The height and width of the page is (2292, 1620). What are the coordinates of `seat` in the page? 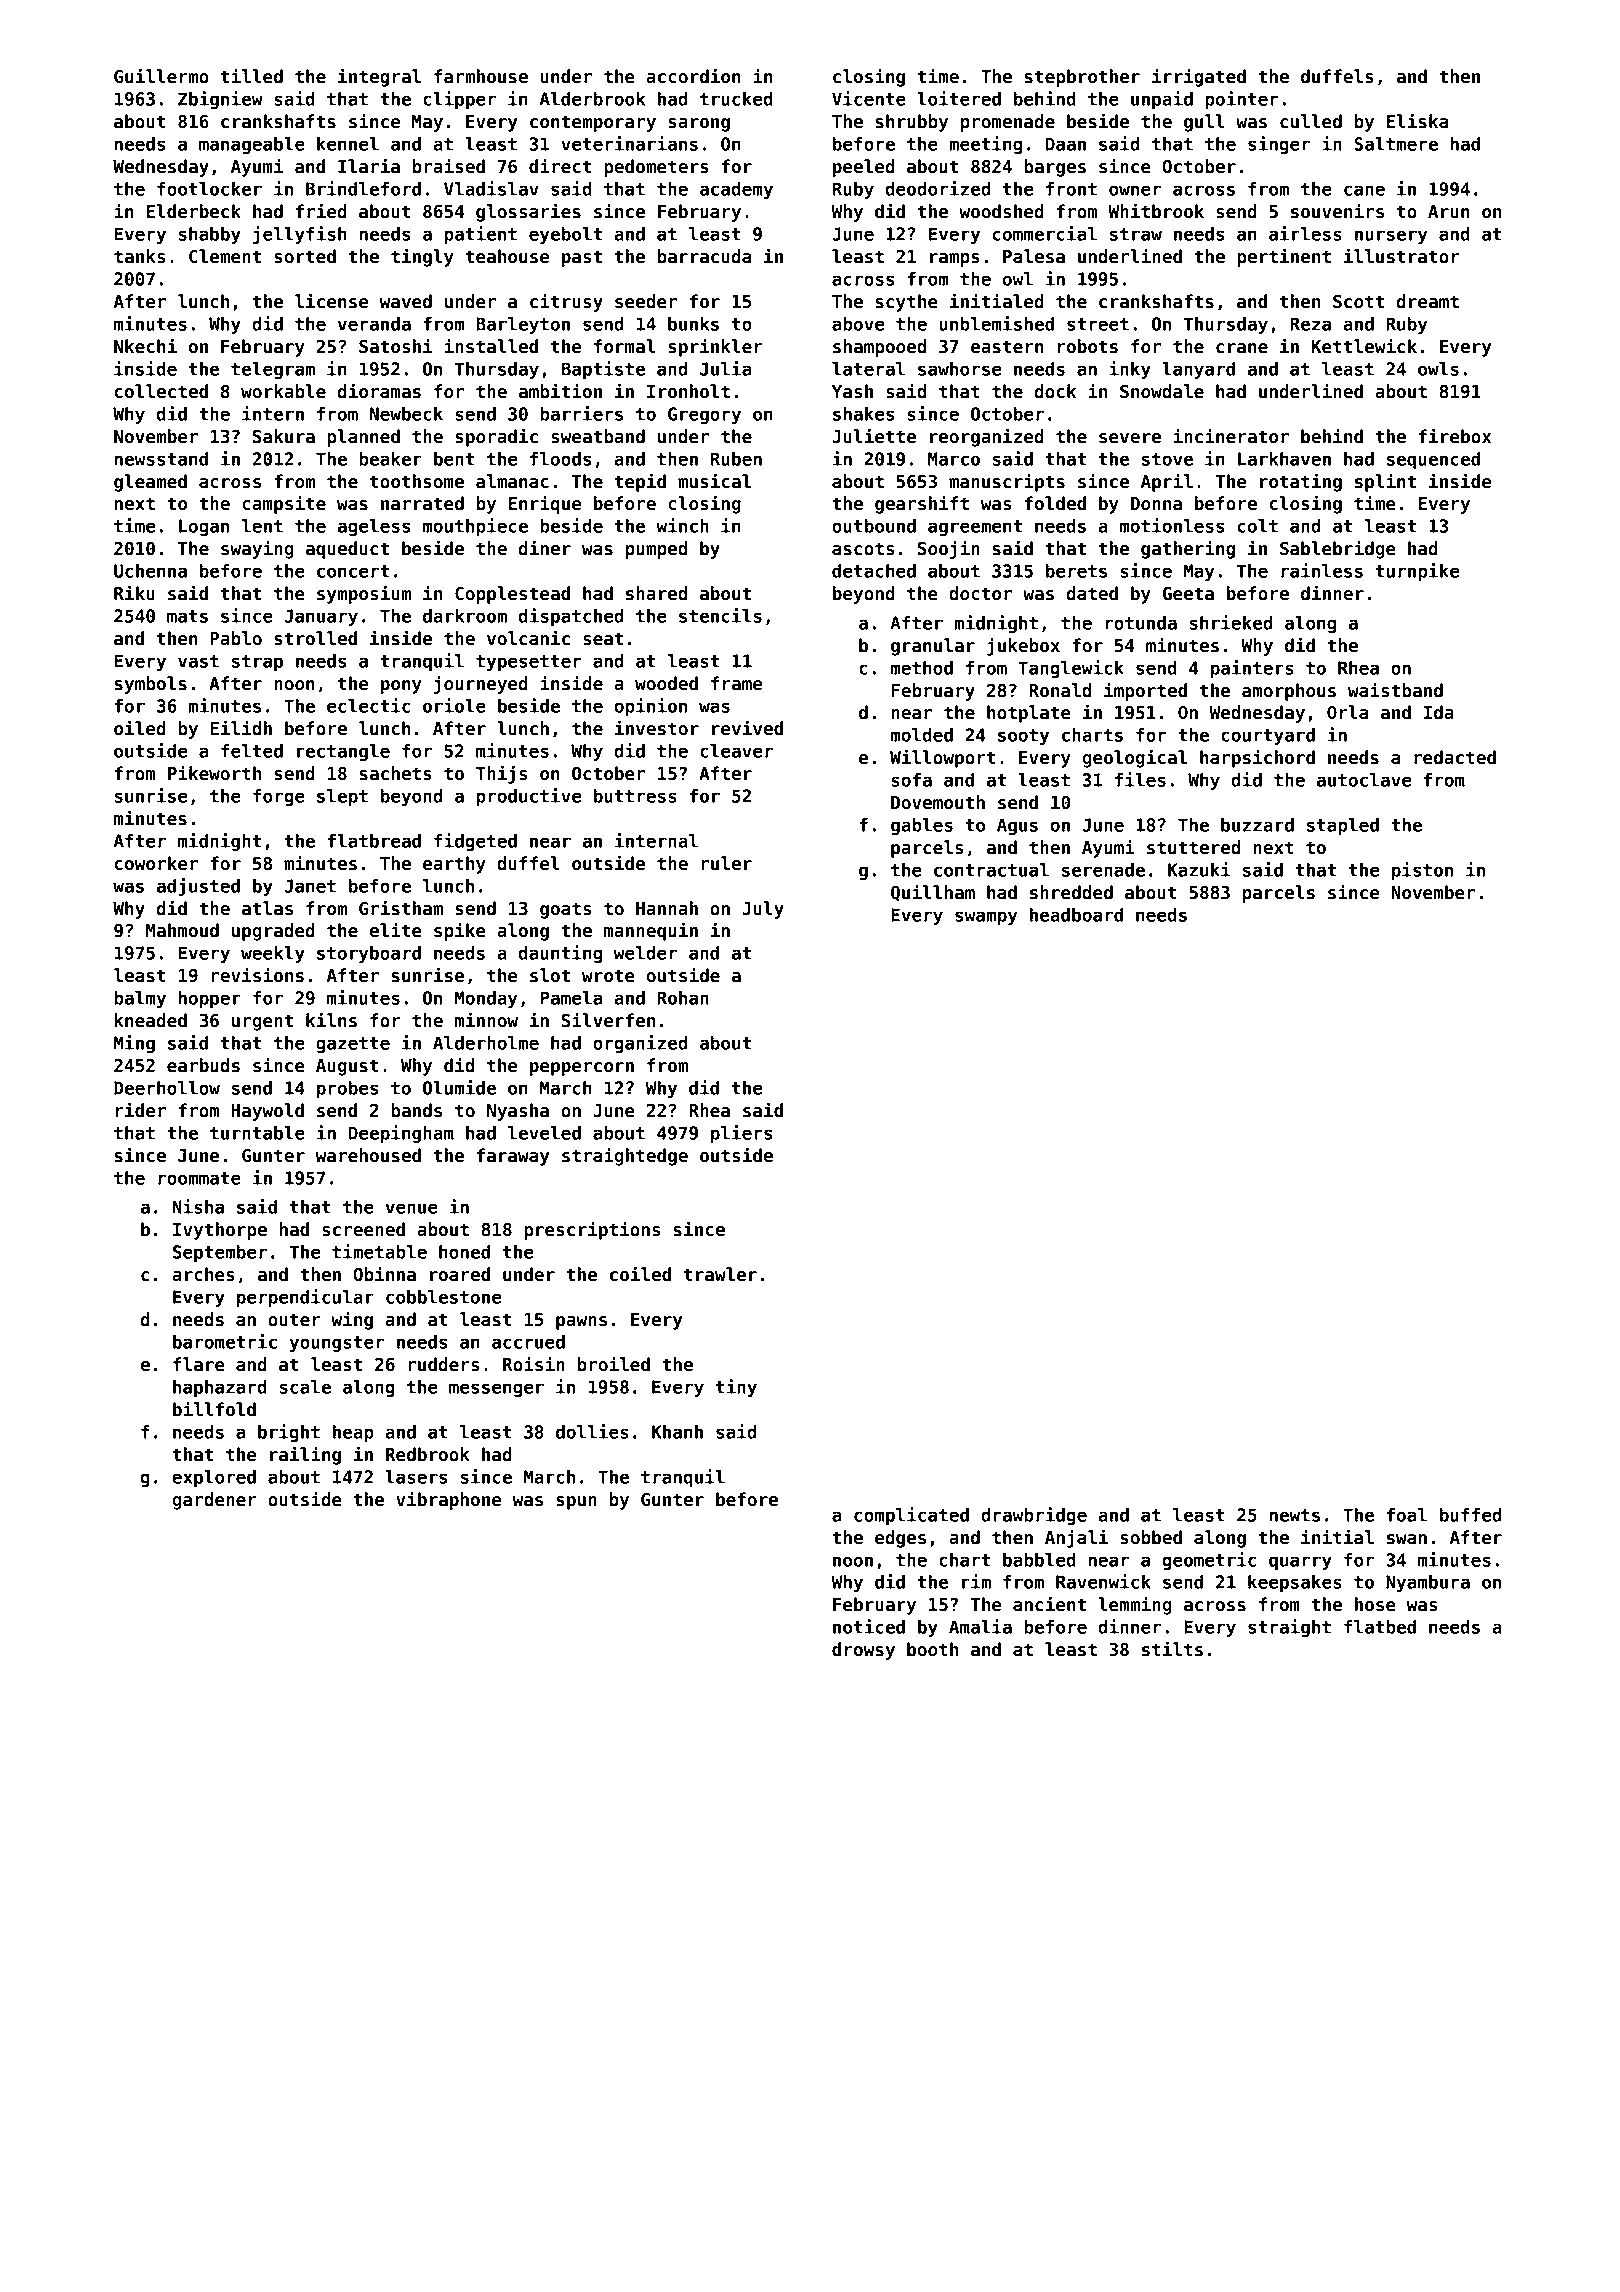 It's located at (603, 639).
